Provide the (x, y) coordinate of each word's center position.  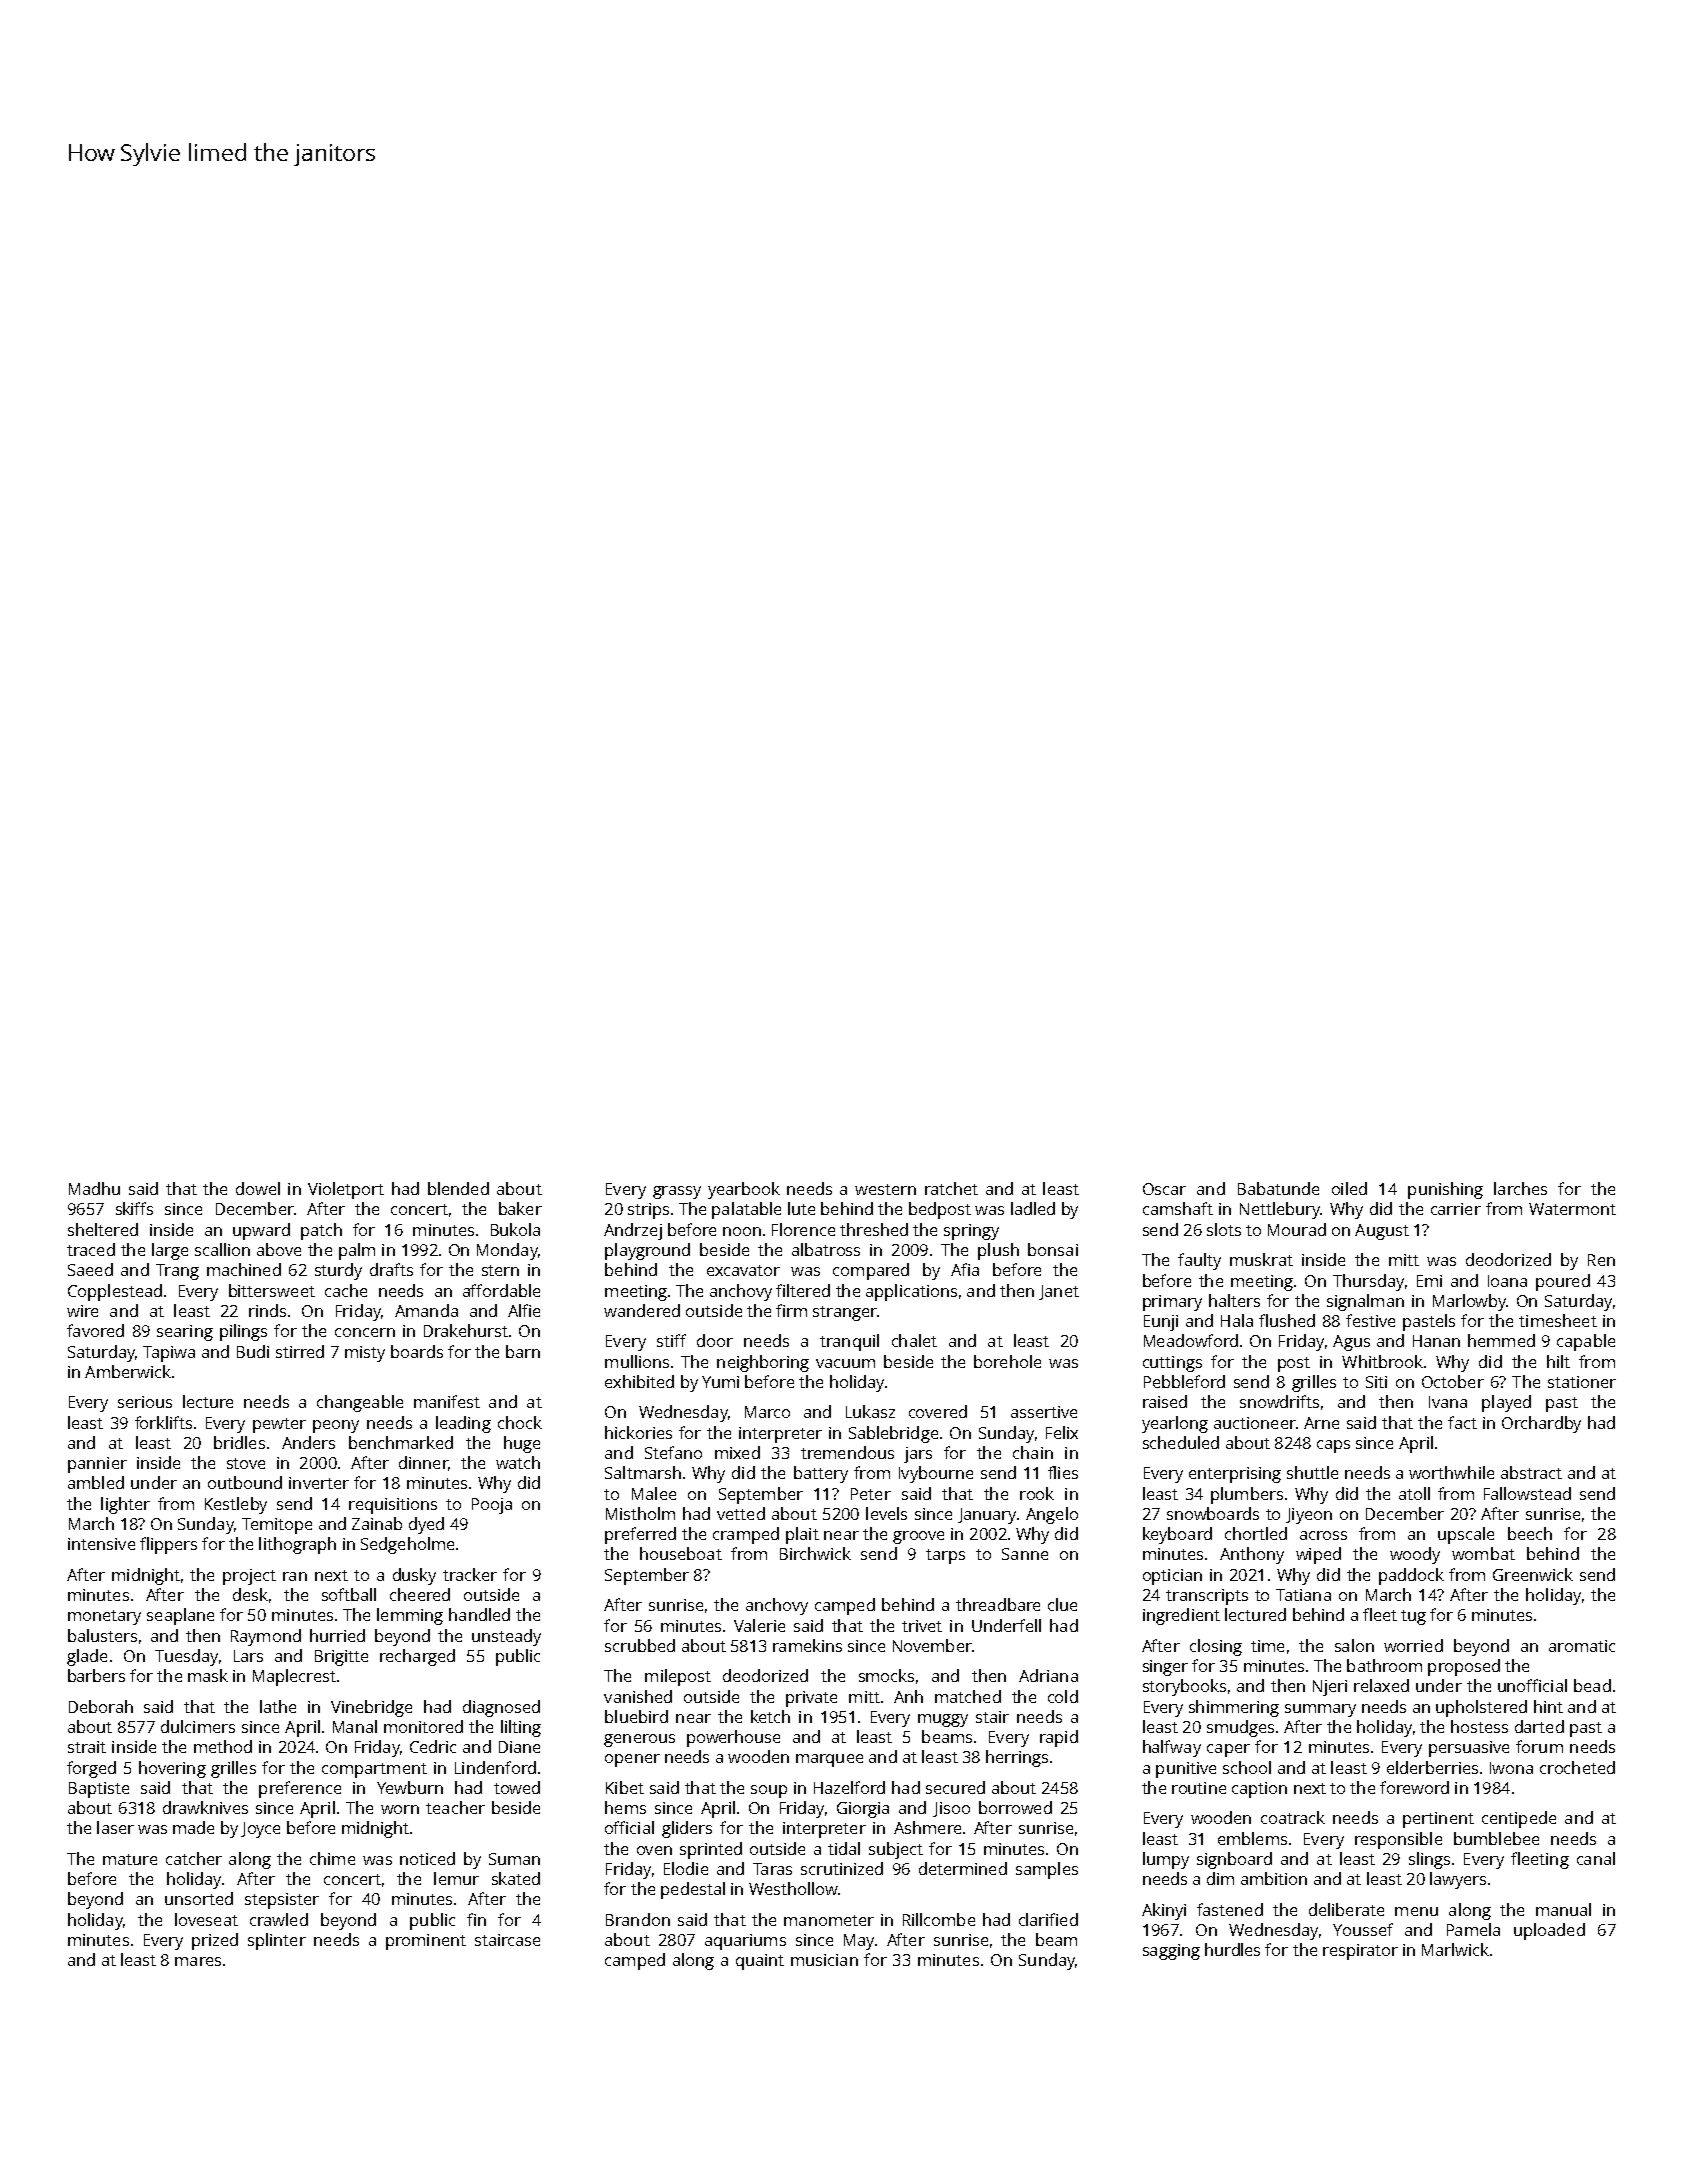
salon (1354, 1645)
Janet (1059, 1292)
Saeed (90, 1269)
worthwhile (1451, 1472)
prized (215, 1941)
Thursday (1368, 1282)
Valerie (759, 1625)
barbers (96, 1675)
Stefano (673, 1452)
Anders (308, 1442)
